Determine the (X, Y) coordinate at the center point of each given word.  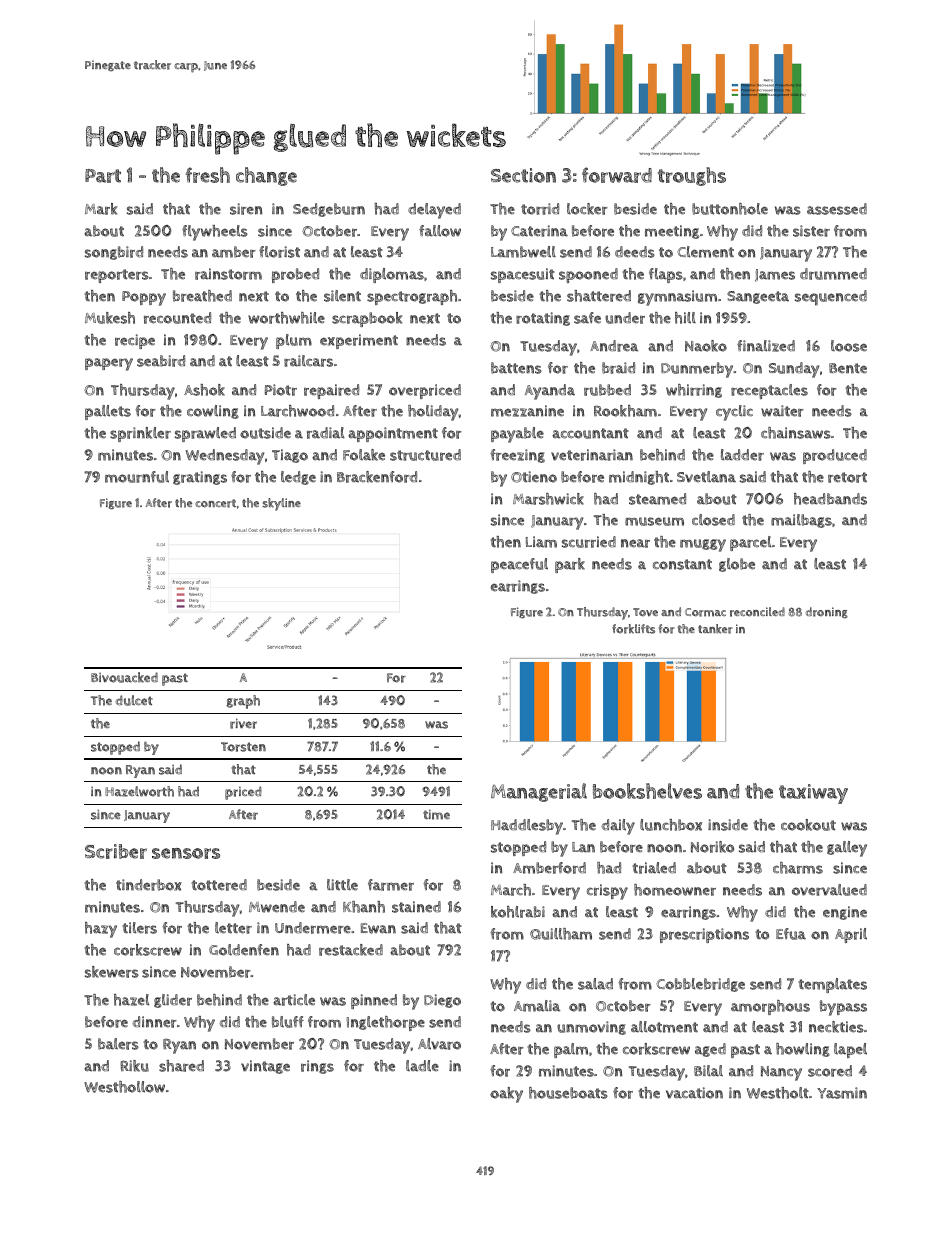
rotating (543, 319)
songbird (114, 253)
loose (849, 346)
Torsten (243, 747)
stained (416, 907)
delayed (434, 211)
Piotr (281, 390)
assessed (837, 209)
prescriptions (704, 935)
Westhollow (124, 1087)
